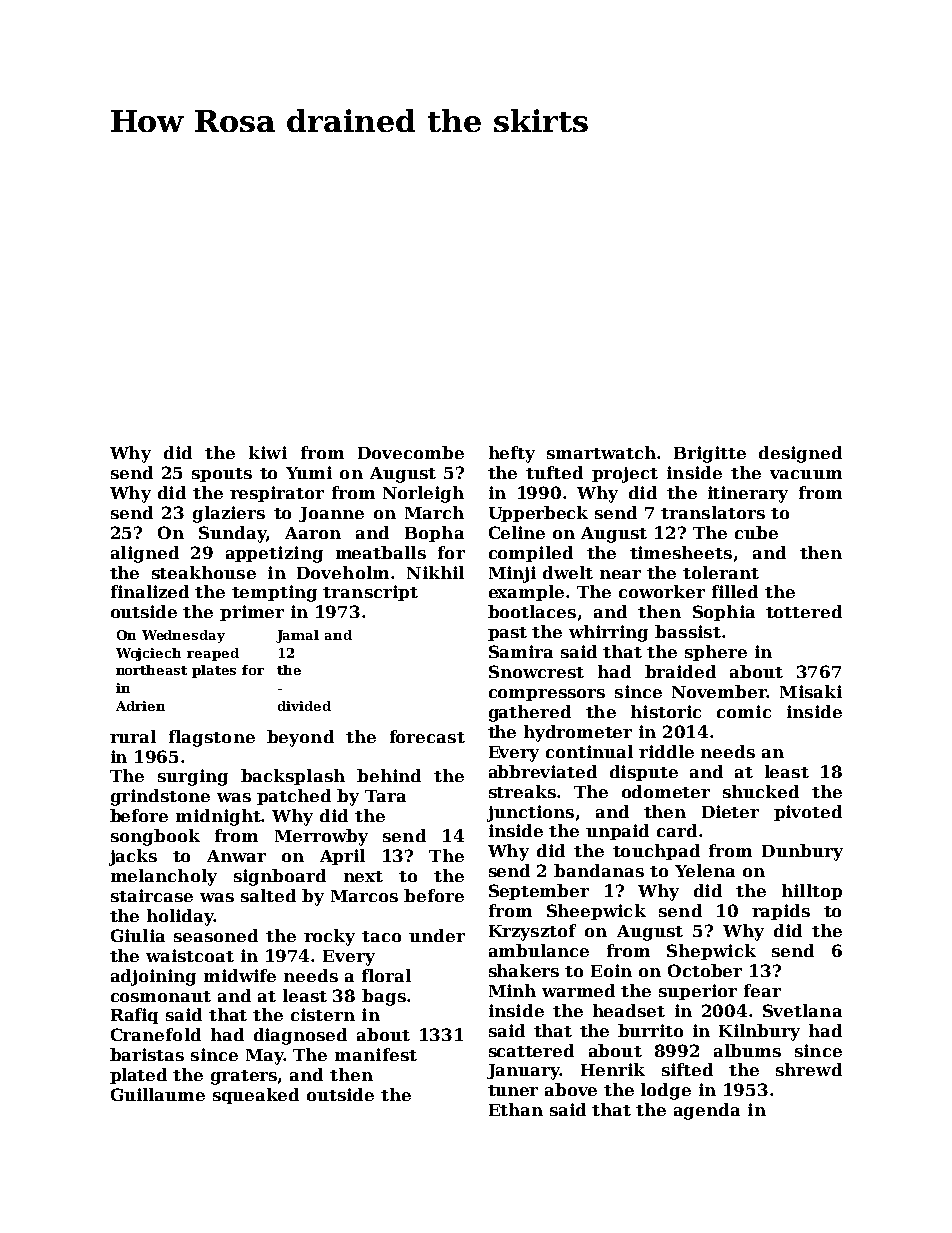 This screenshot has height=1233, width=952. What do you see at coordinates (274, 593) in the screenshot?
I see `tempting` at bounding box center [274, 593].
